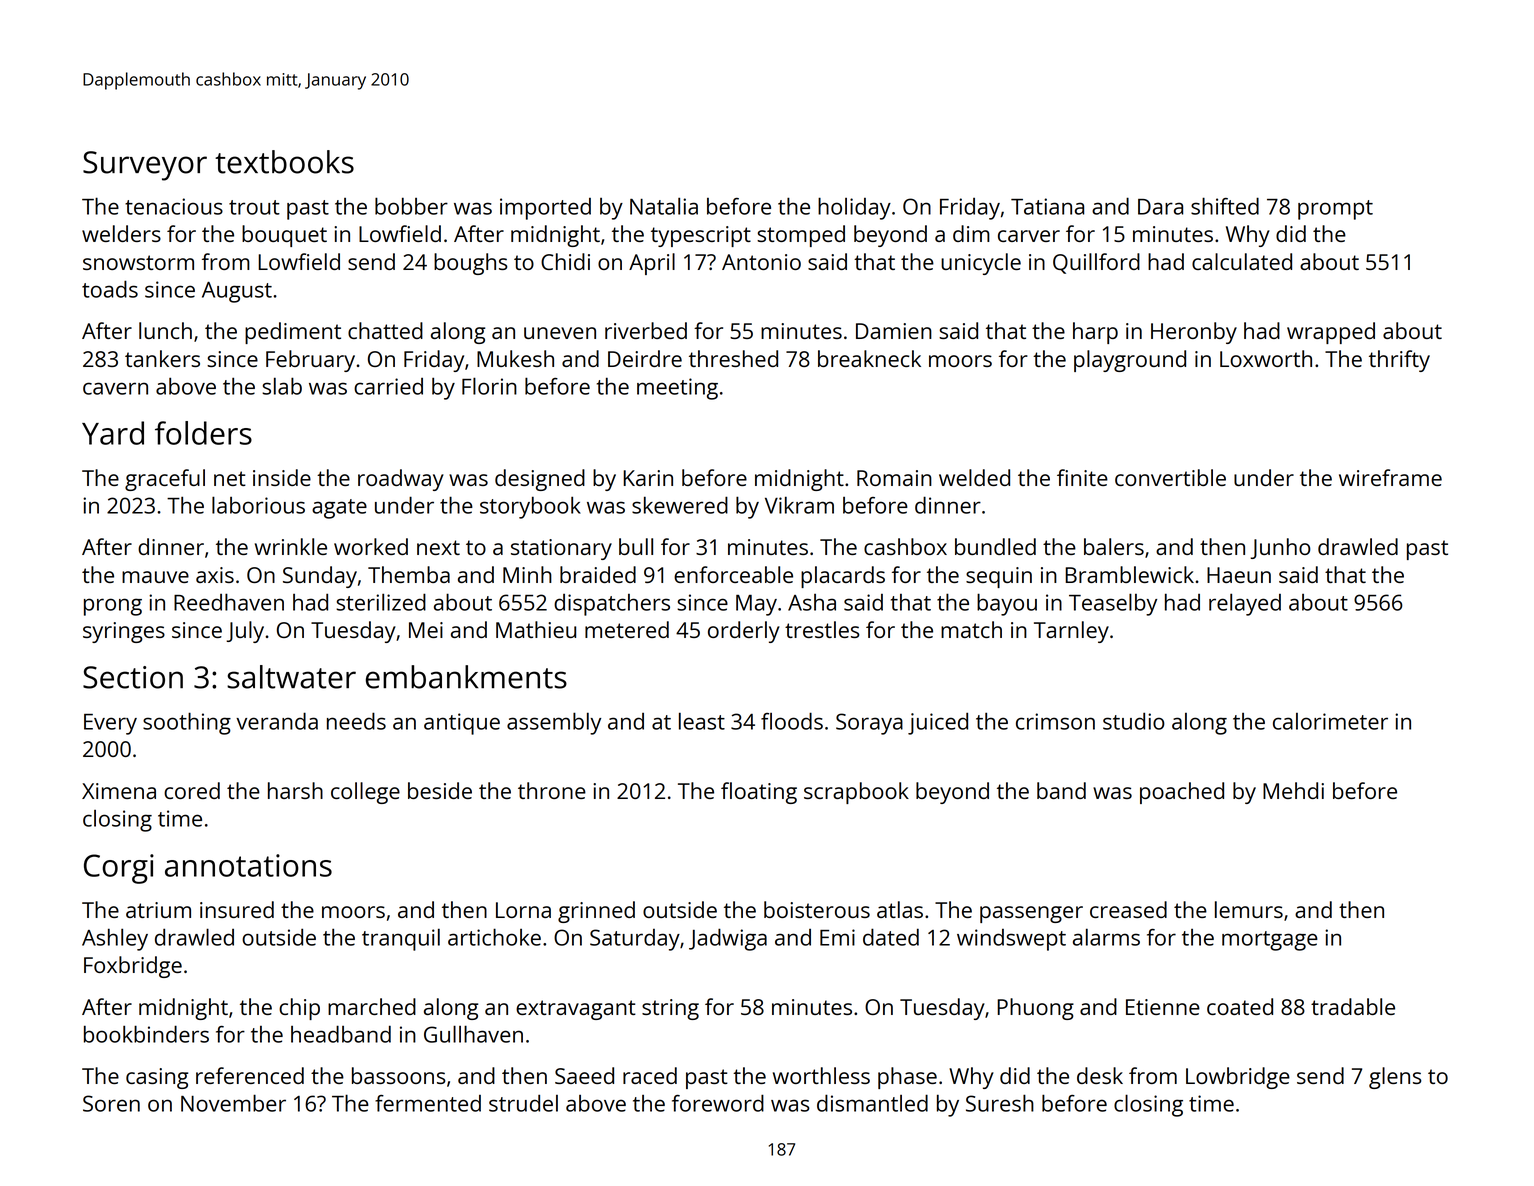  I want to click on November, so click(233, 1103).
